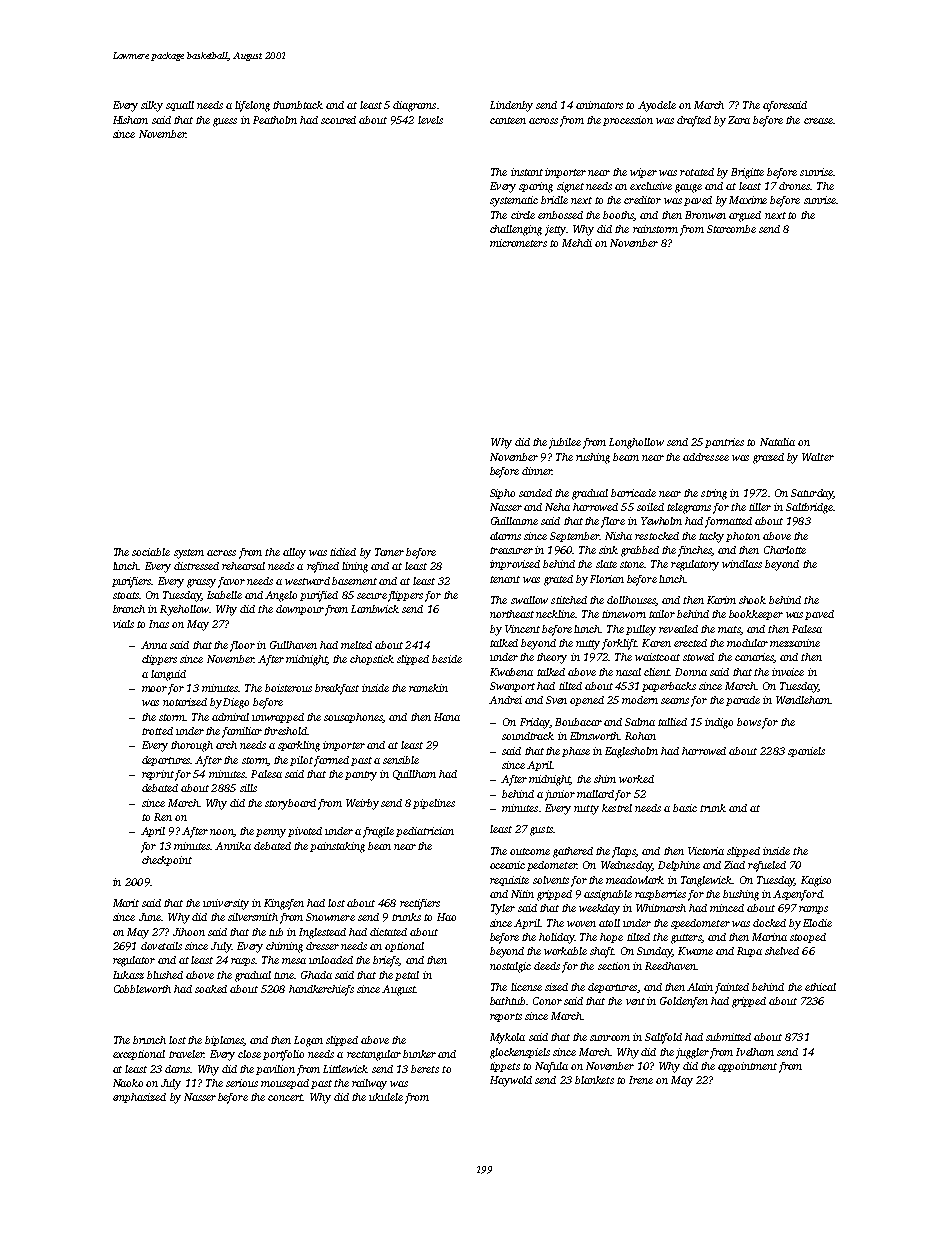  What do you see at coordinates (507, 1038) in the screenshot?
I see `Mykola` at bounding box center [507, 1038].
